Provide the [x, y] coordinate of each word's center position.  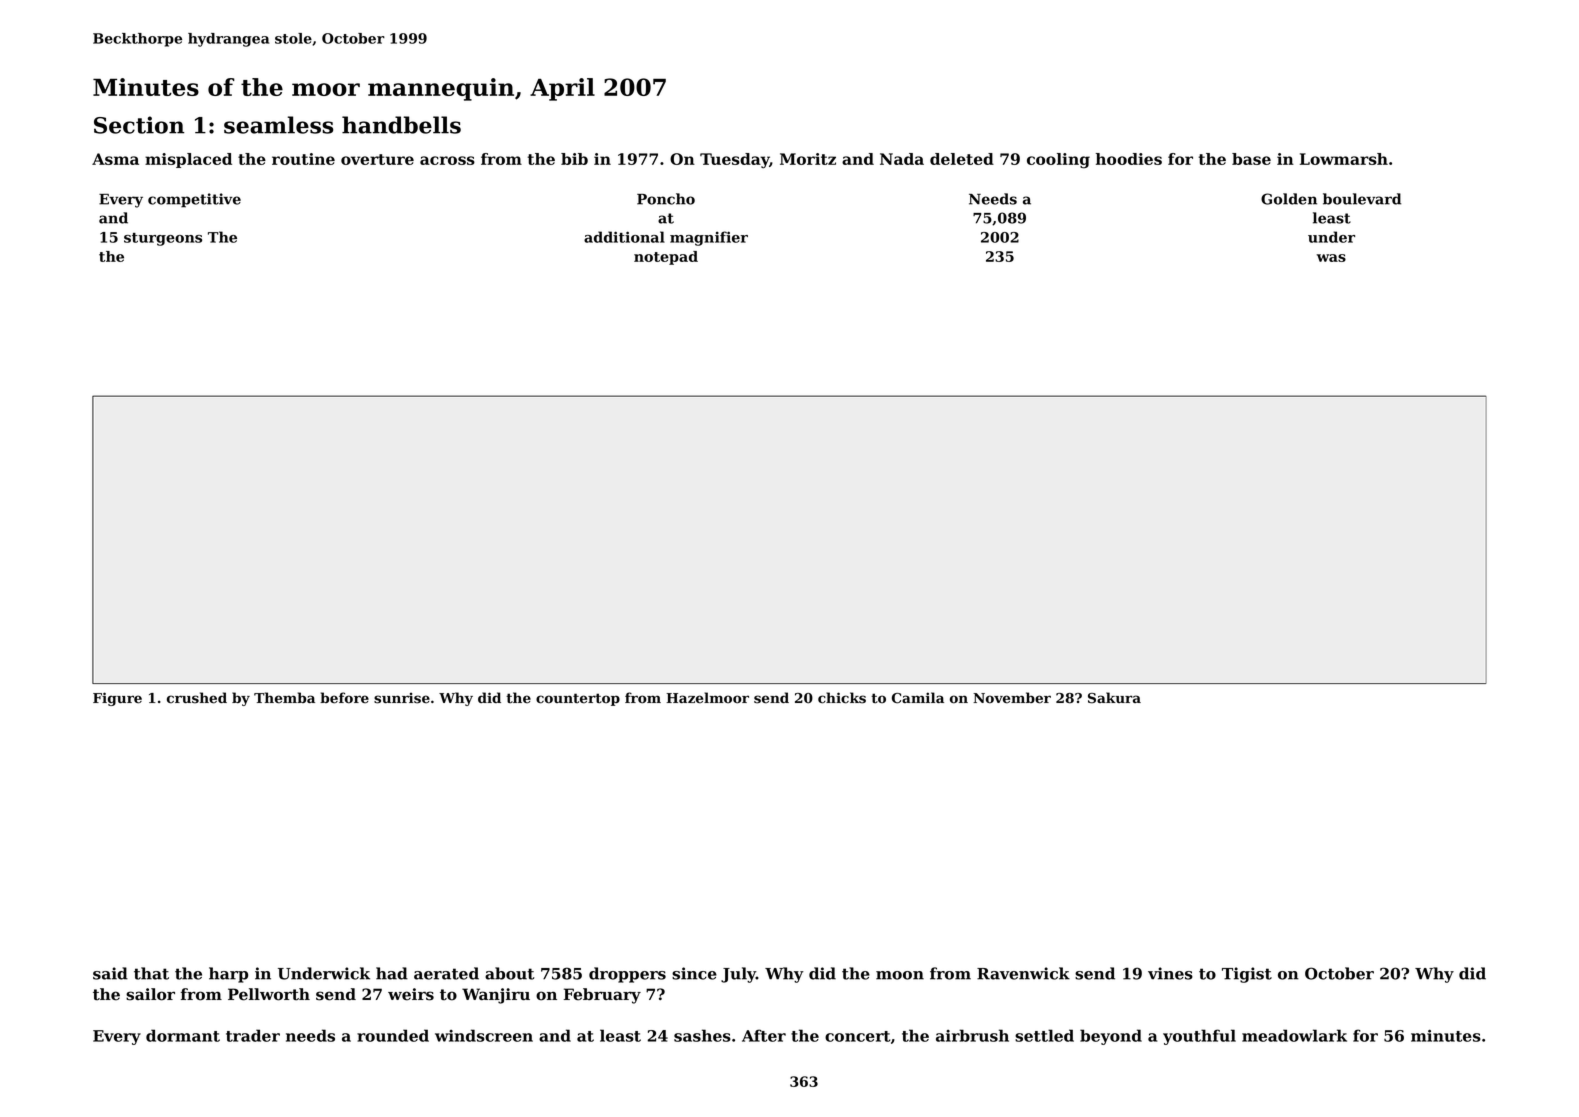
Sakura [1114, 698]
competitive [194, 200]
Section [139, 125]
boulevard [1362, 199]
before [344, 698]
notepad [666, 258]
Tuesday [735, 161]
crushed [197, 698]
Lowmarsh [1344, 159]
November [1012, 698]
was [1331, 258]
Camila [918, 698]
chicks [842, 698]
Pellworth [269, 994]
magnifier [709, 238]
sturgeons [163, 239]
